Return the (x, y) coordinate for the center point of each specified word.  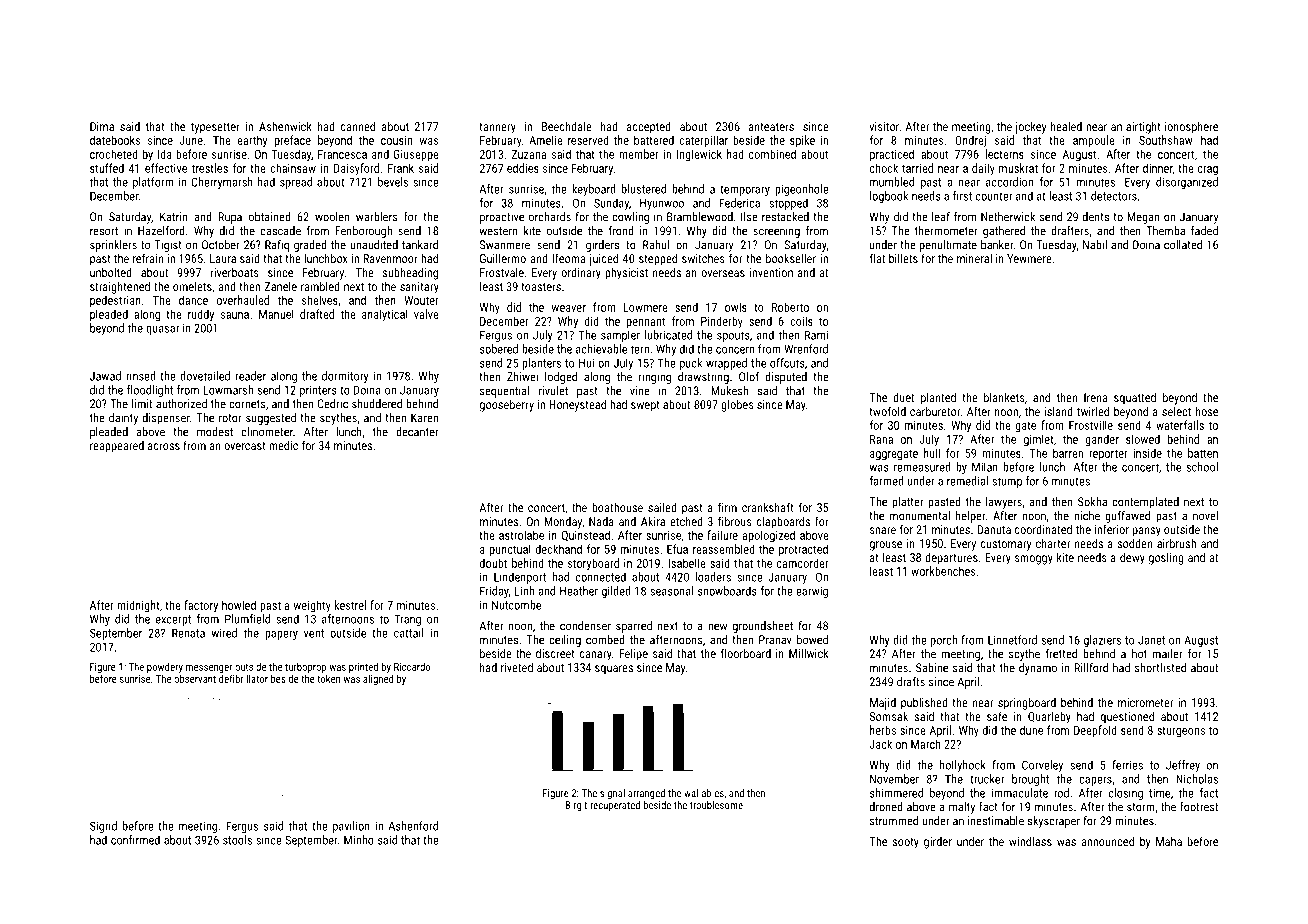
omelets (192, 286)
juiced (603, 259)
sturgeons (1181, 732)
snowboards (727, 591)
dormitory (345, 377)
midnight (138, 606)
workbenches (943, 571)
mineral (974, 258)
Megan (1143, 218)
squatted (1135, 398)
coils (801, 321)
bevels (393, 182)
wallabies (704, 793)
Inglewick (699, 155)
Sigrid (103, 827)
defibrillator (243, 678)
